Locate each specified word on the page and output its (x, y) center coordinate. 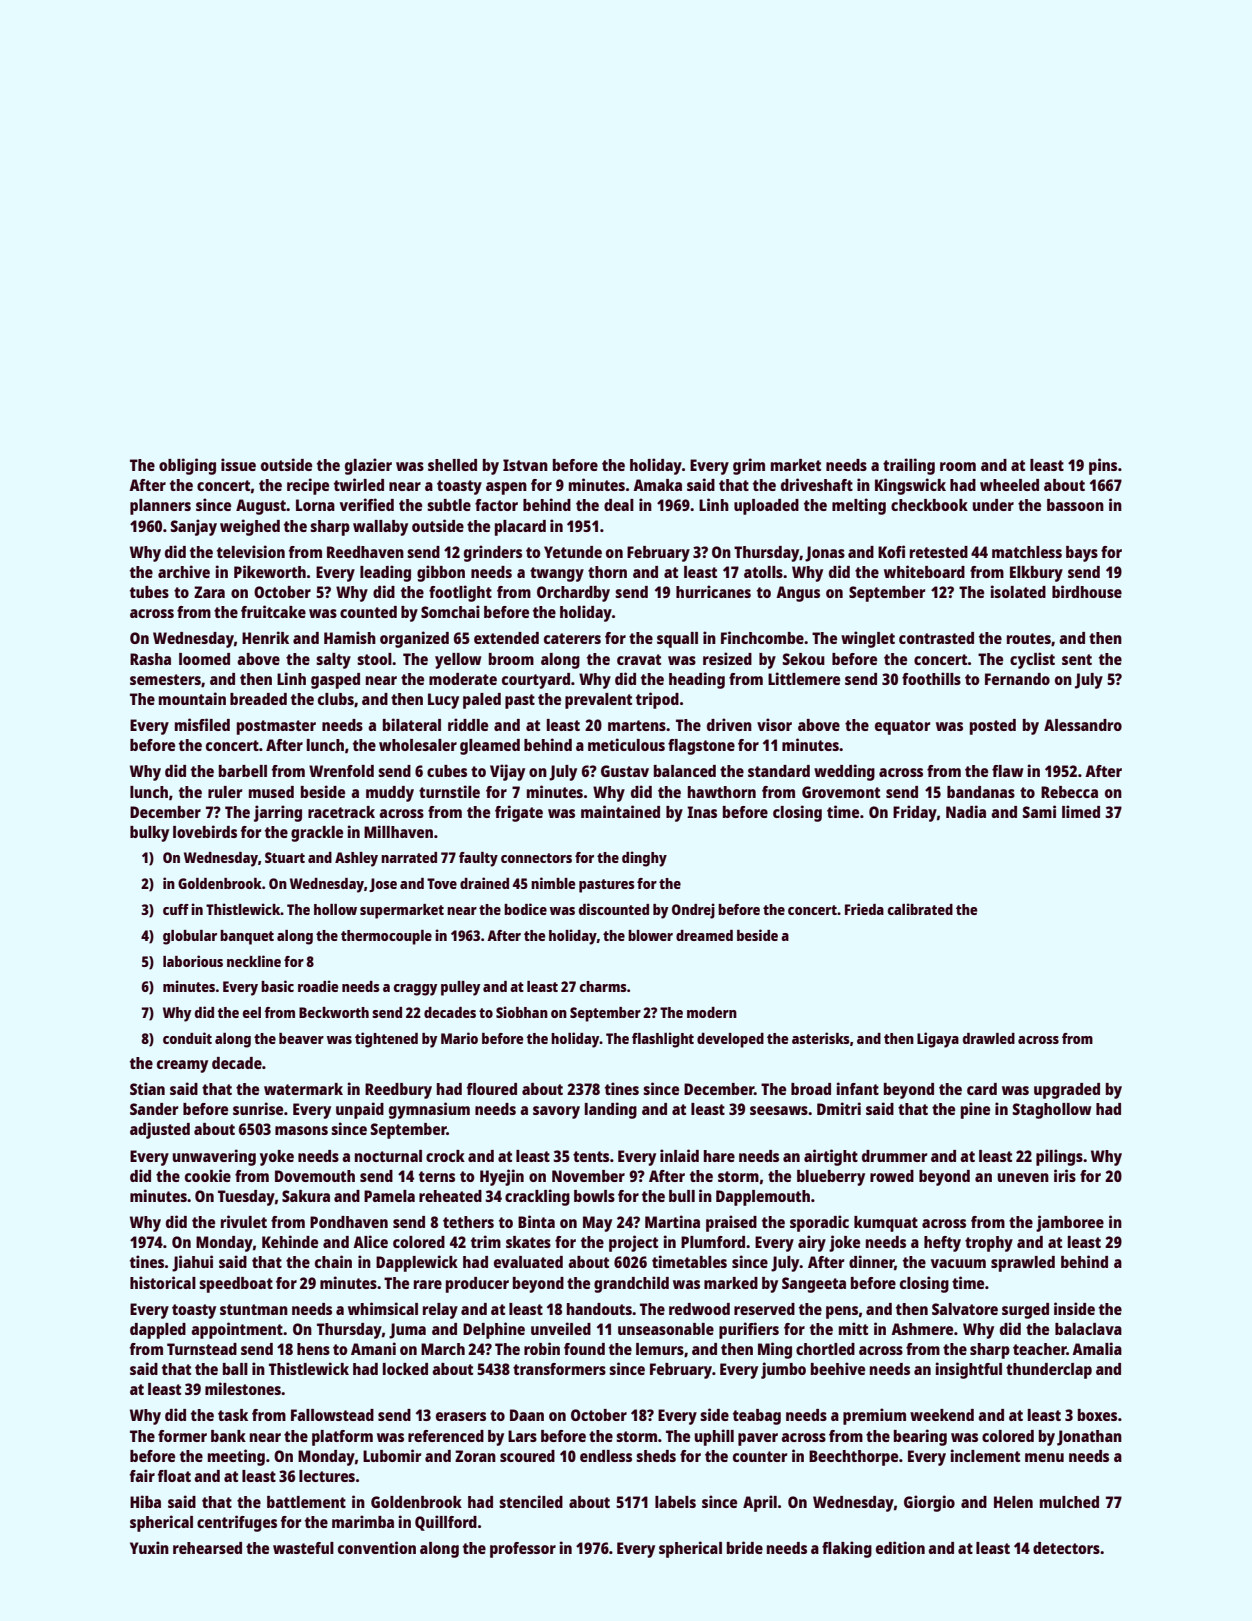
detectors (1066, 1548)
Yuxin (149, 1547)
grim (749, 466)
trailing (909, 466)
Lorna (315, 505)
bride (745, 1547)
